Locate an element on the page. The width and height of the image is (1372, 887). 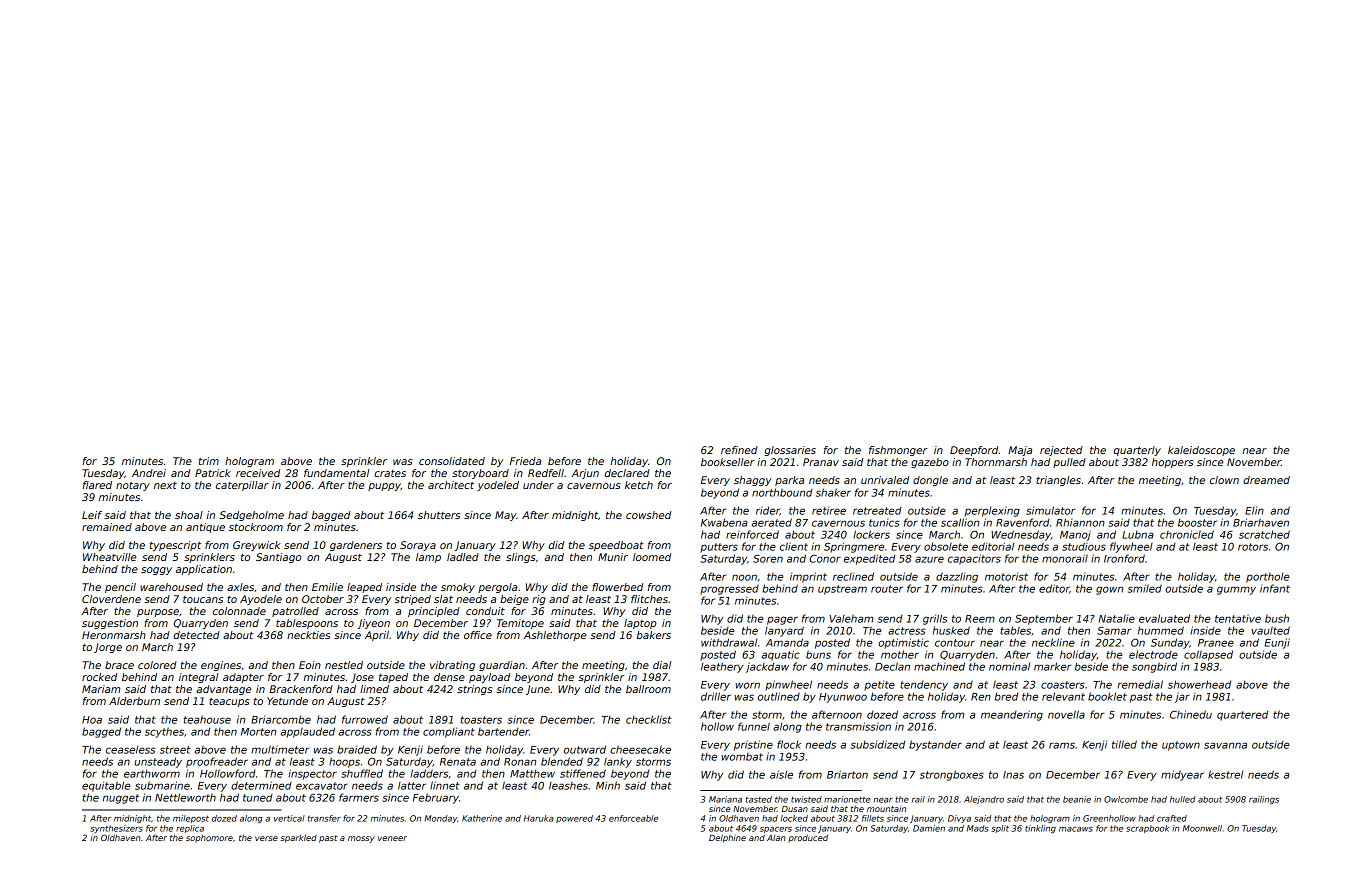
teacups is located at coordinates (229, 702).
